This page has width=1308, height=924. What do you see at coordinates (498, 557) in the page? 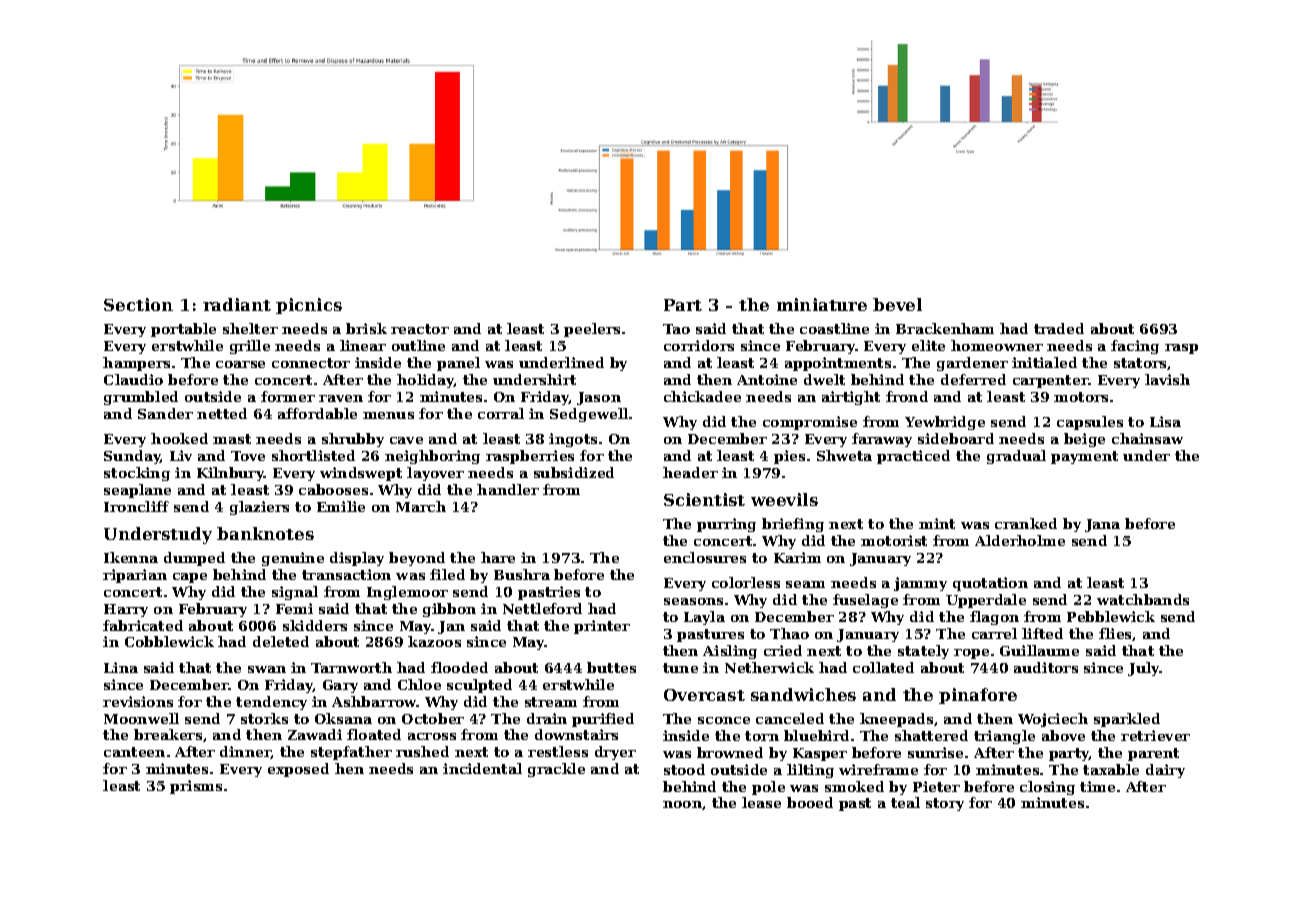
I see `hare` at bounding box center [498, 557].
